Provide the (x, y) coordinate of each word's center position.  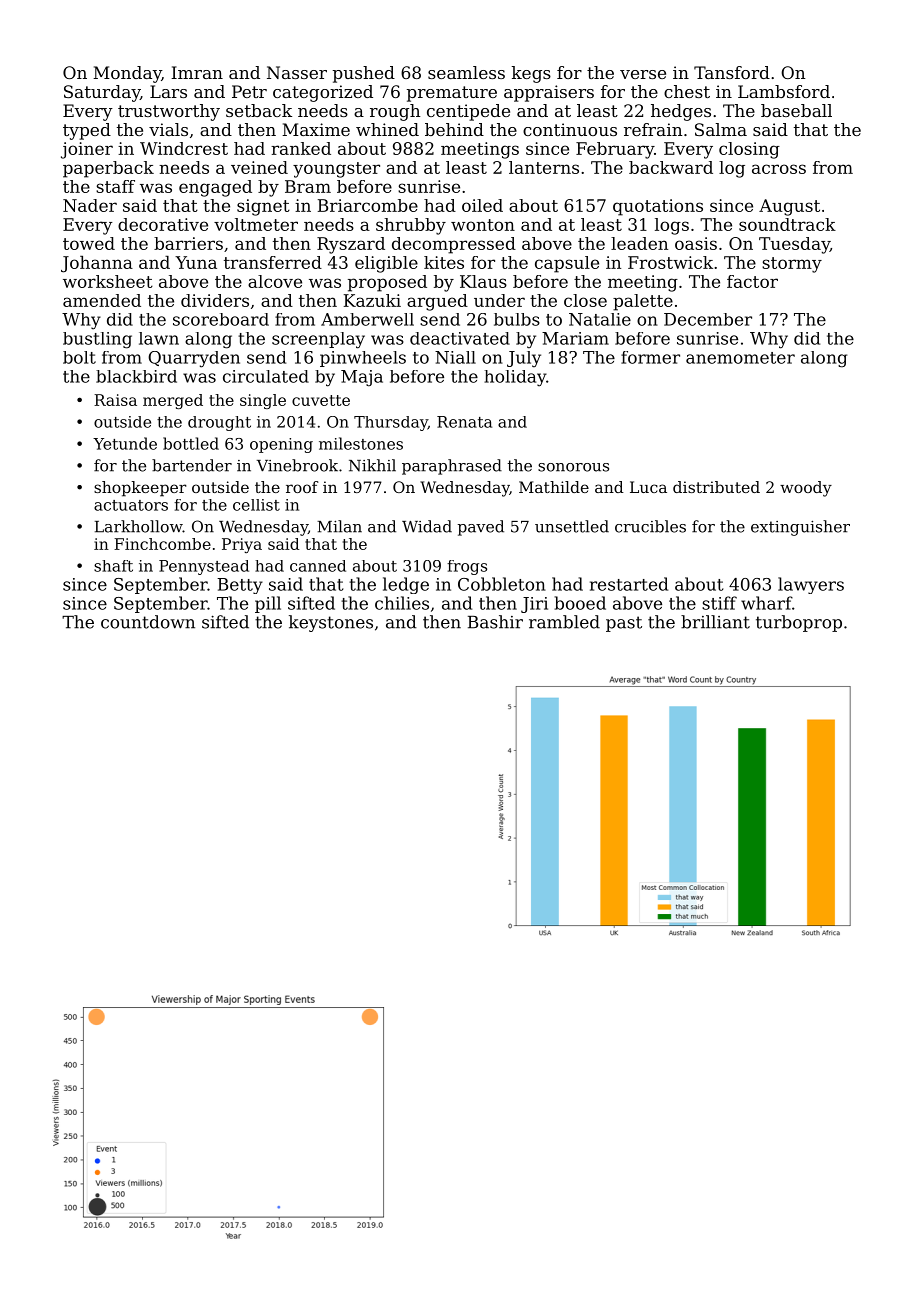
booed (580, 603)
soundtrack (787, 224)
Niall (455, 357)
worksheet (108, 281)
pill (268, 604)
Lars (168, 91)
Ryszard (351, 245)
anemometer (740, 358)
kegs (531, 74)
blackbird (136, 376)
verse (643, 74)
